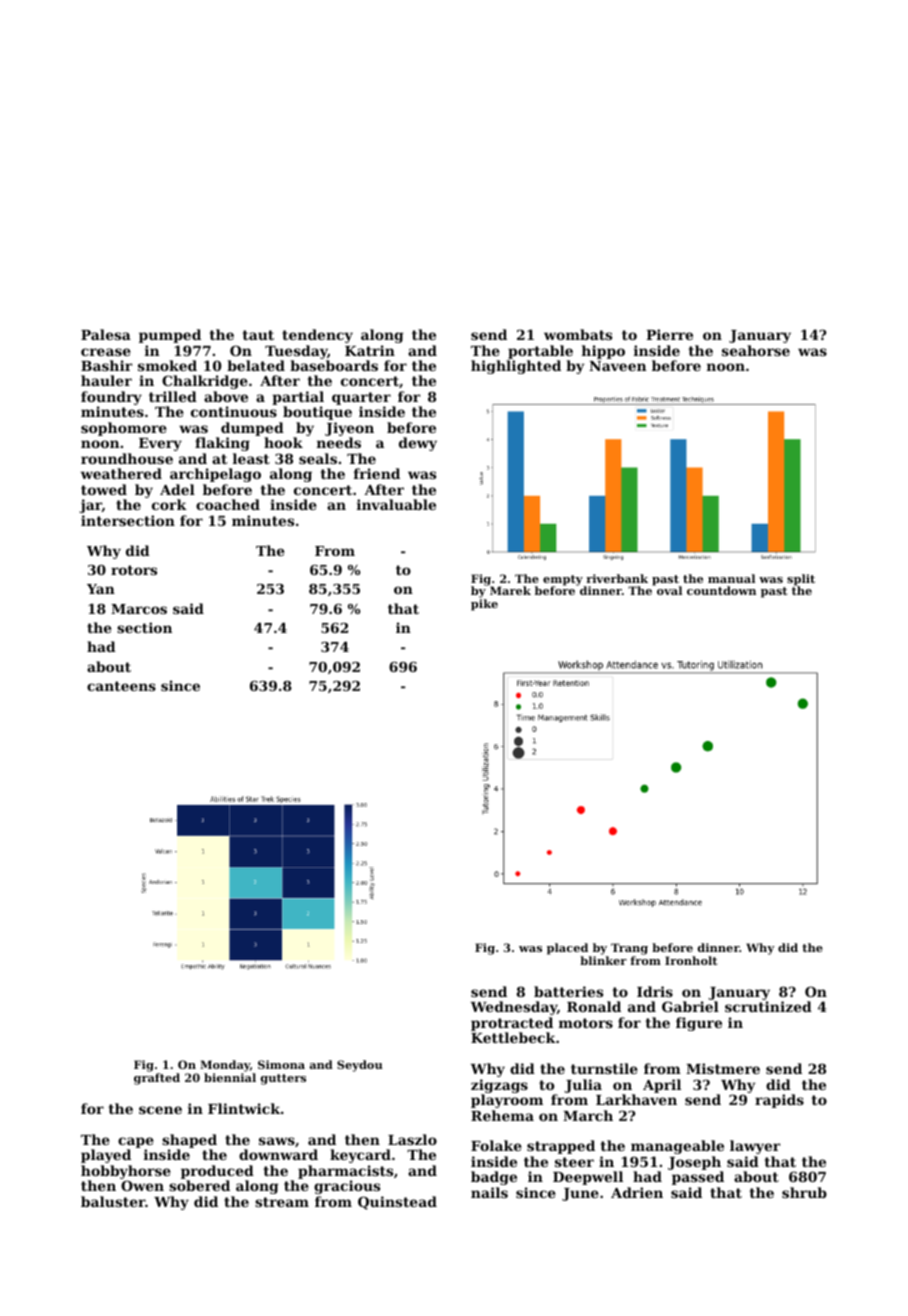 The width and height of the document is (908, 1316). Describe the element at coordinates (578, 334) in the document. I see `wombats` at that location.
